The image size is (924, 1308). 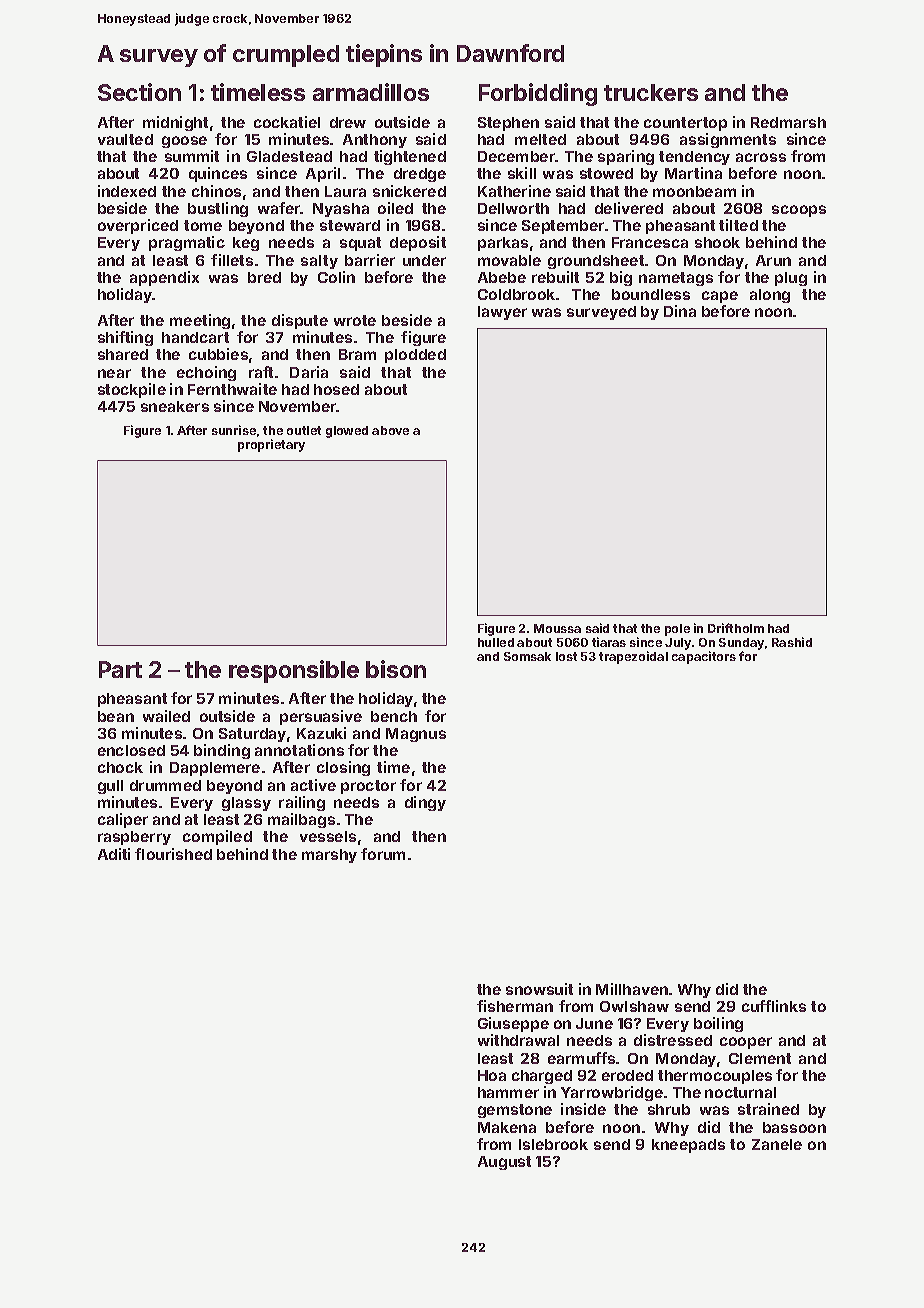 I want to click on sunrise, so click(x=234, y=430).
